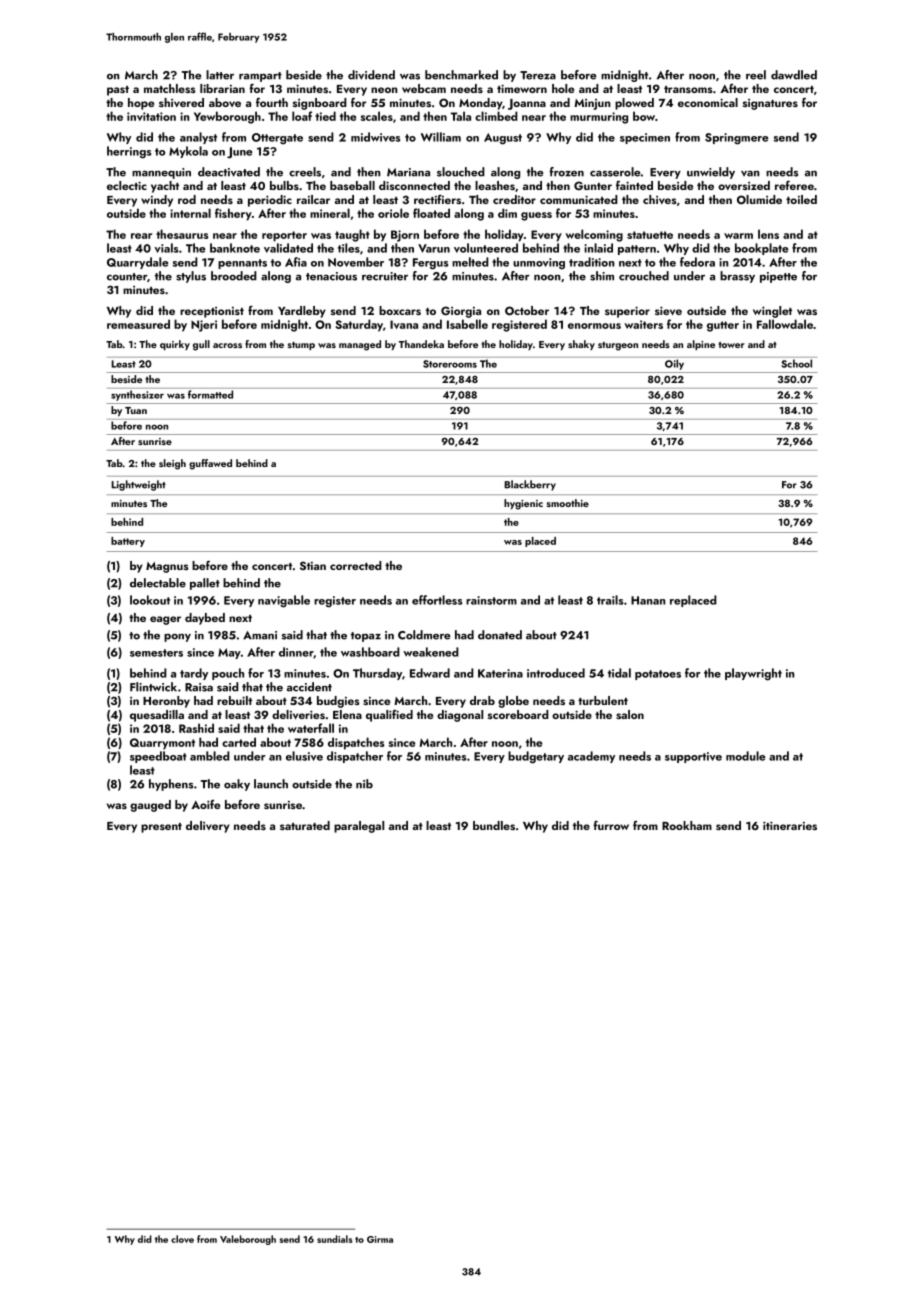  Describe the element at coordinates (790, 825) in the screenshot. I see `itineraries` at that location.
